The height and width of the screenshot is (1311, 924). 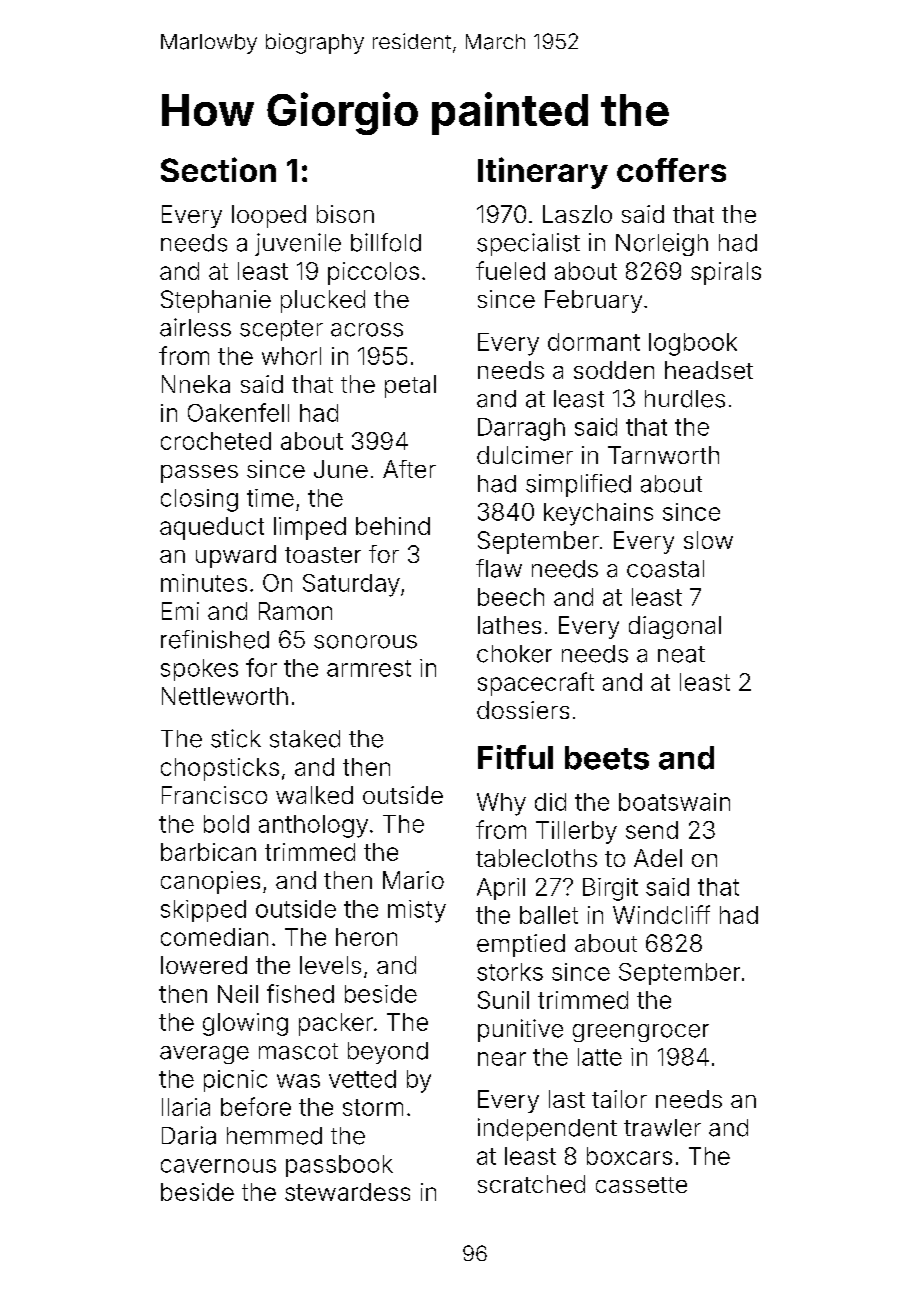 What do you see at coordinates (685, 399) in the screenshot?
I see `hurdles` at bounding box center [685, 399].
